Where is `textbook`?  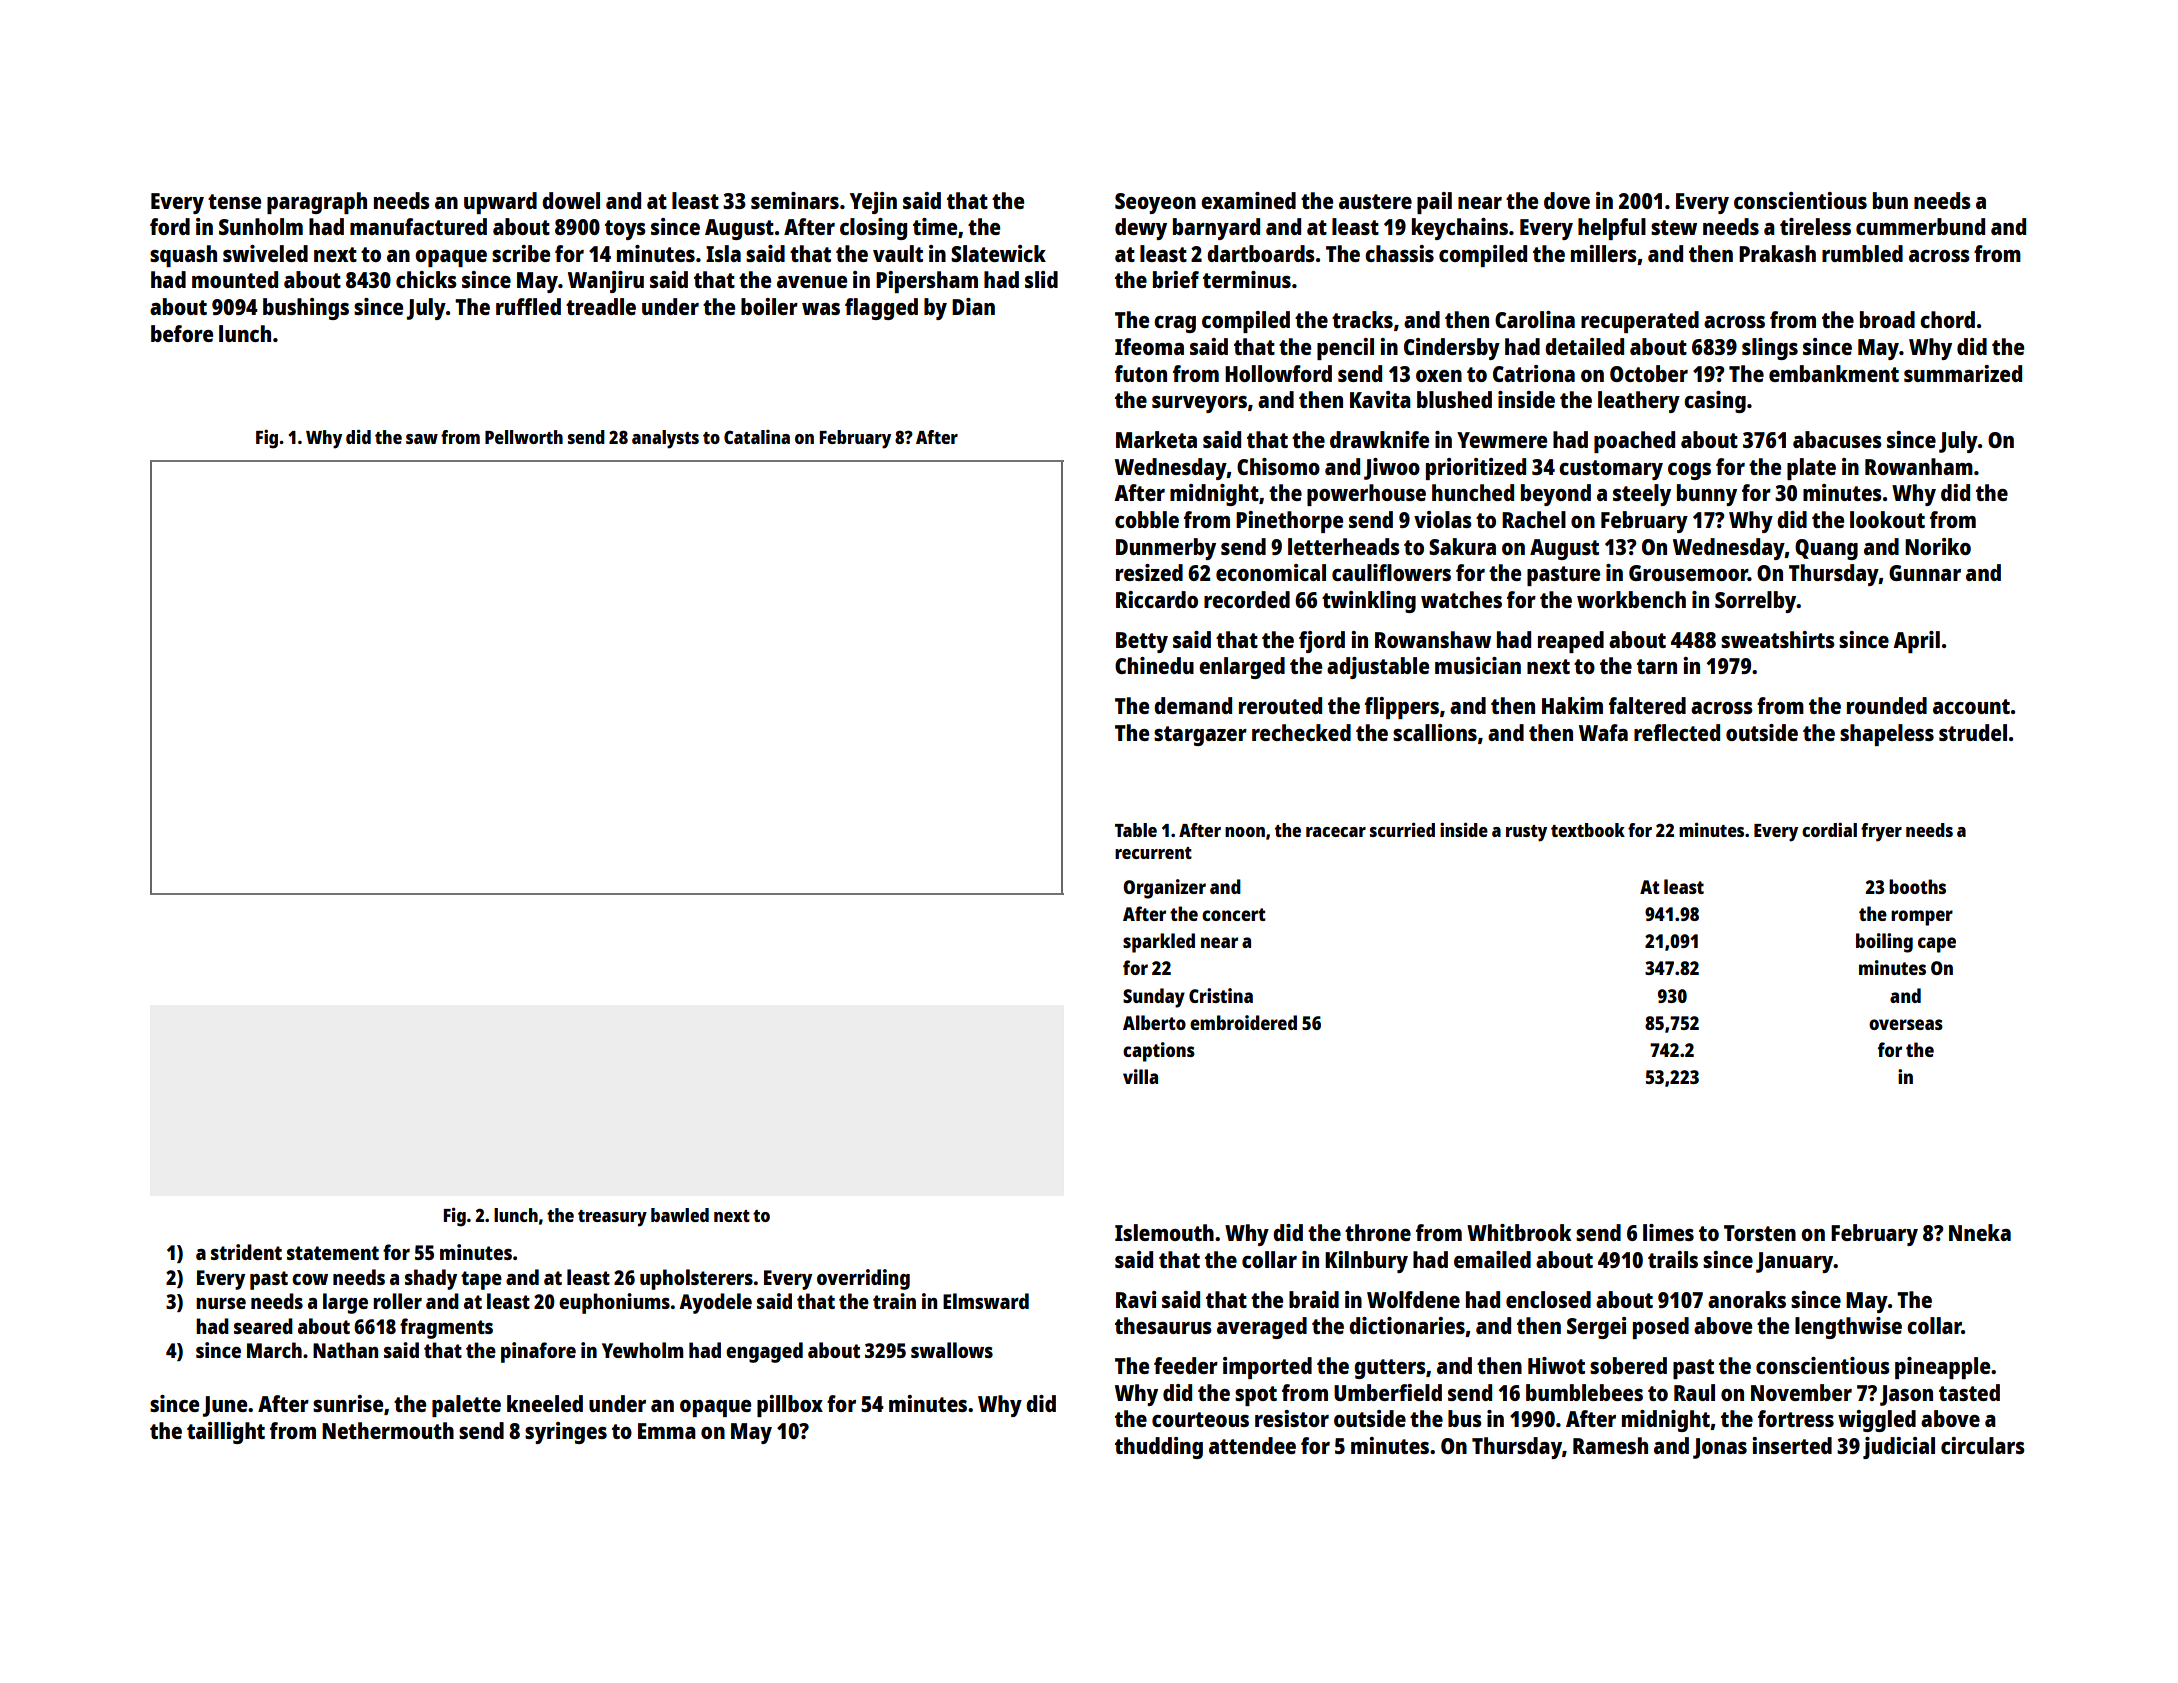
textbook is located at coordinates (1588, 830).
